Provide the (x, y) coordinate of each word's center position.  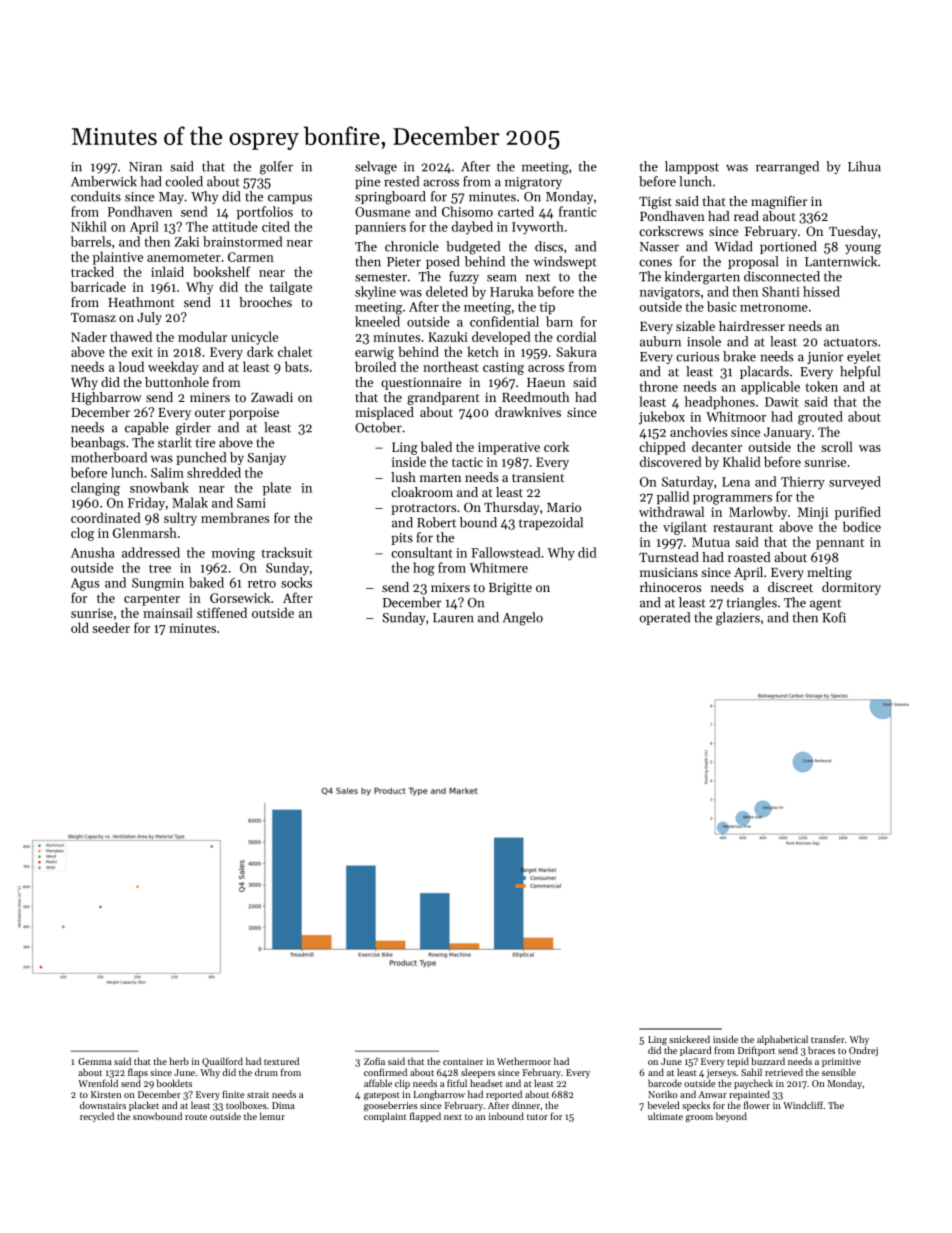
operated (665, 618)
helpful (860, 372)
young (863, 249)
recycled (97, 1117)
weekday (173, 368)
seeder (111, 627)
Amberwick (104, 181)
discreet (790, 587)
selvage (376, 168)
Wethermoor (524, 1061)
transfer (828, 1039)
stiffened (222, 612)
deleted (447, 291)
